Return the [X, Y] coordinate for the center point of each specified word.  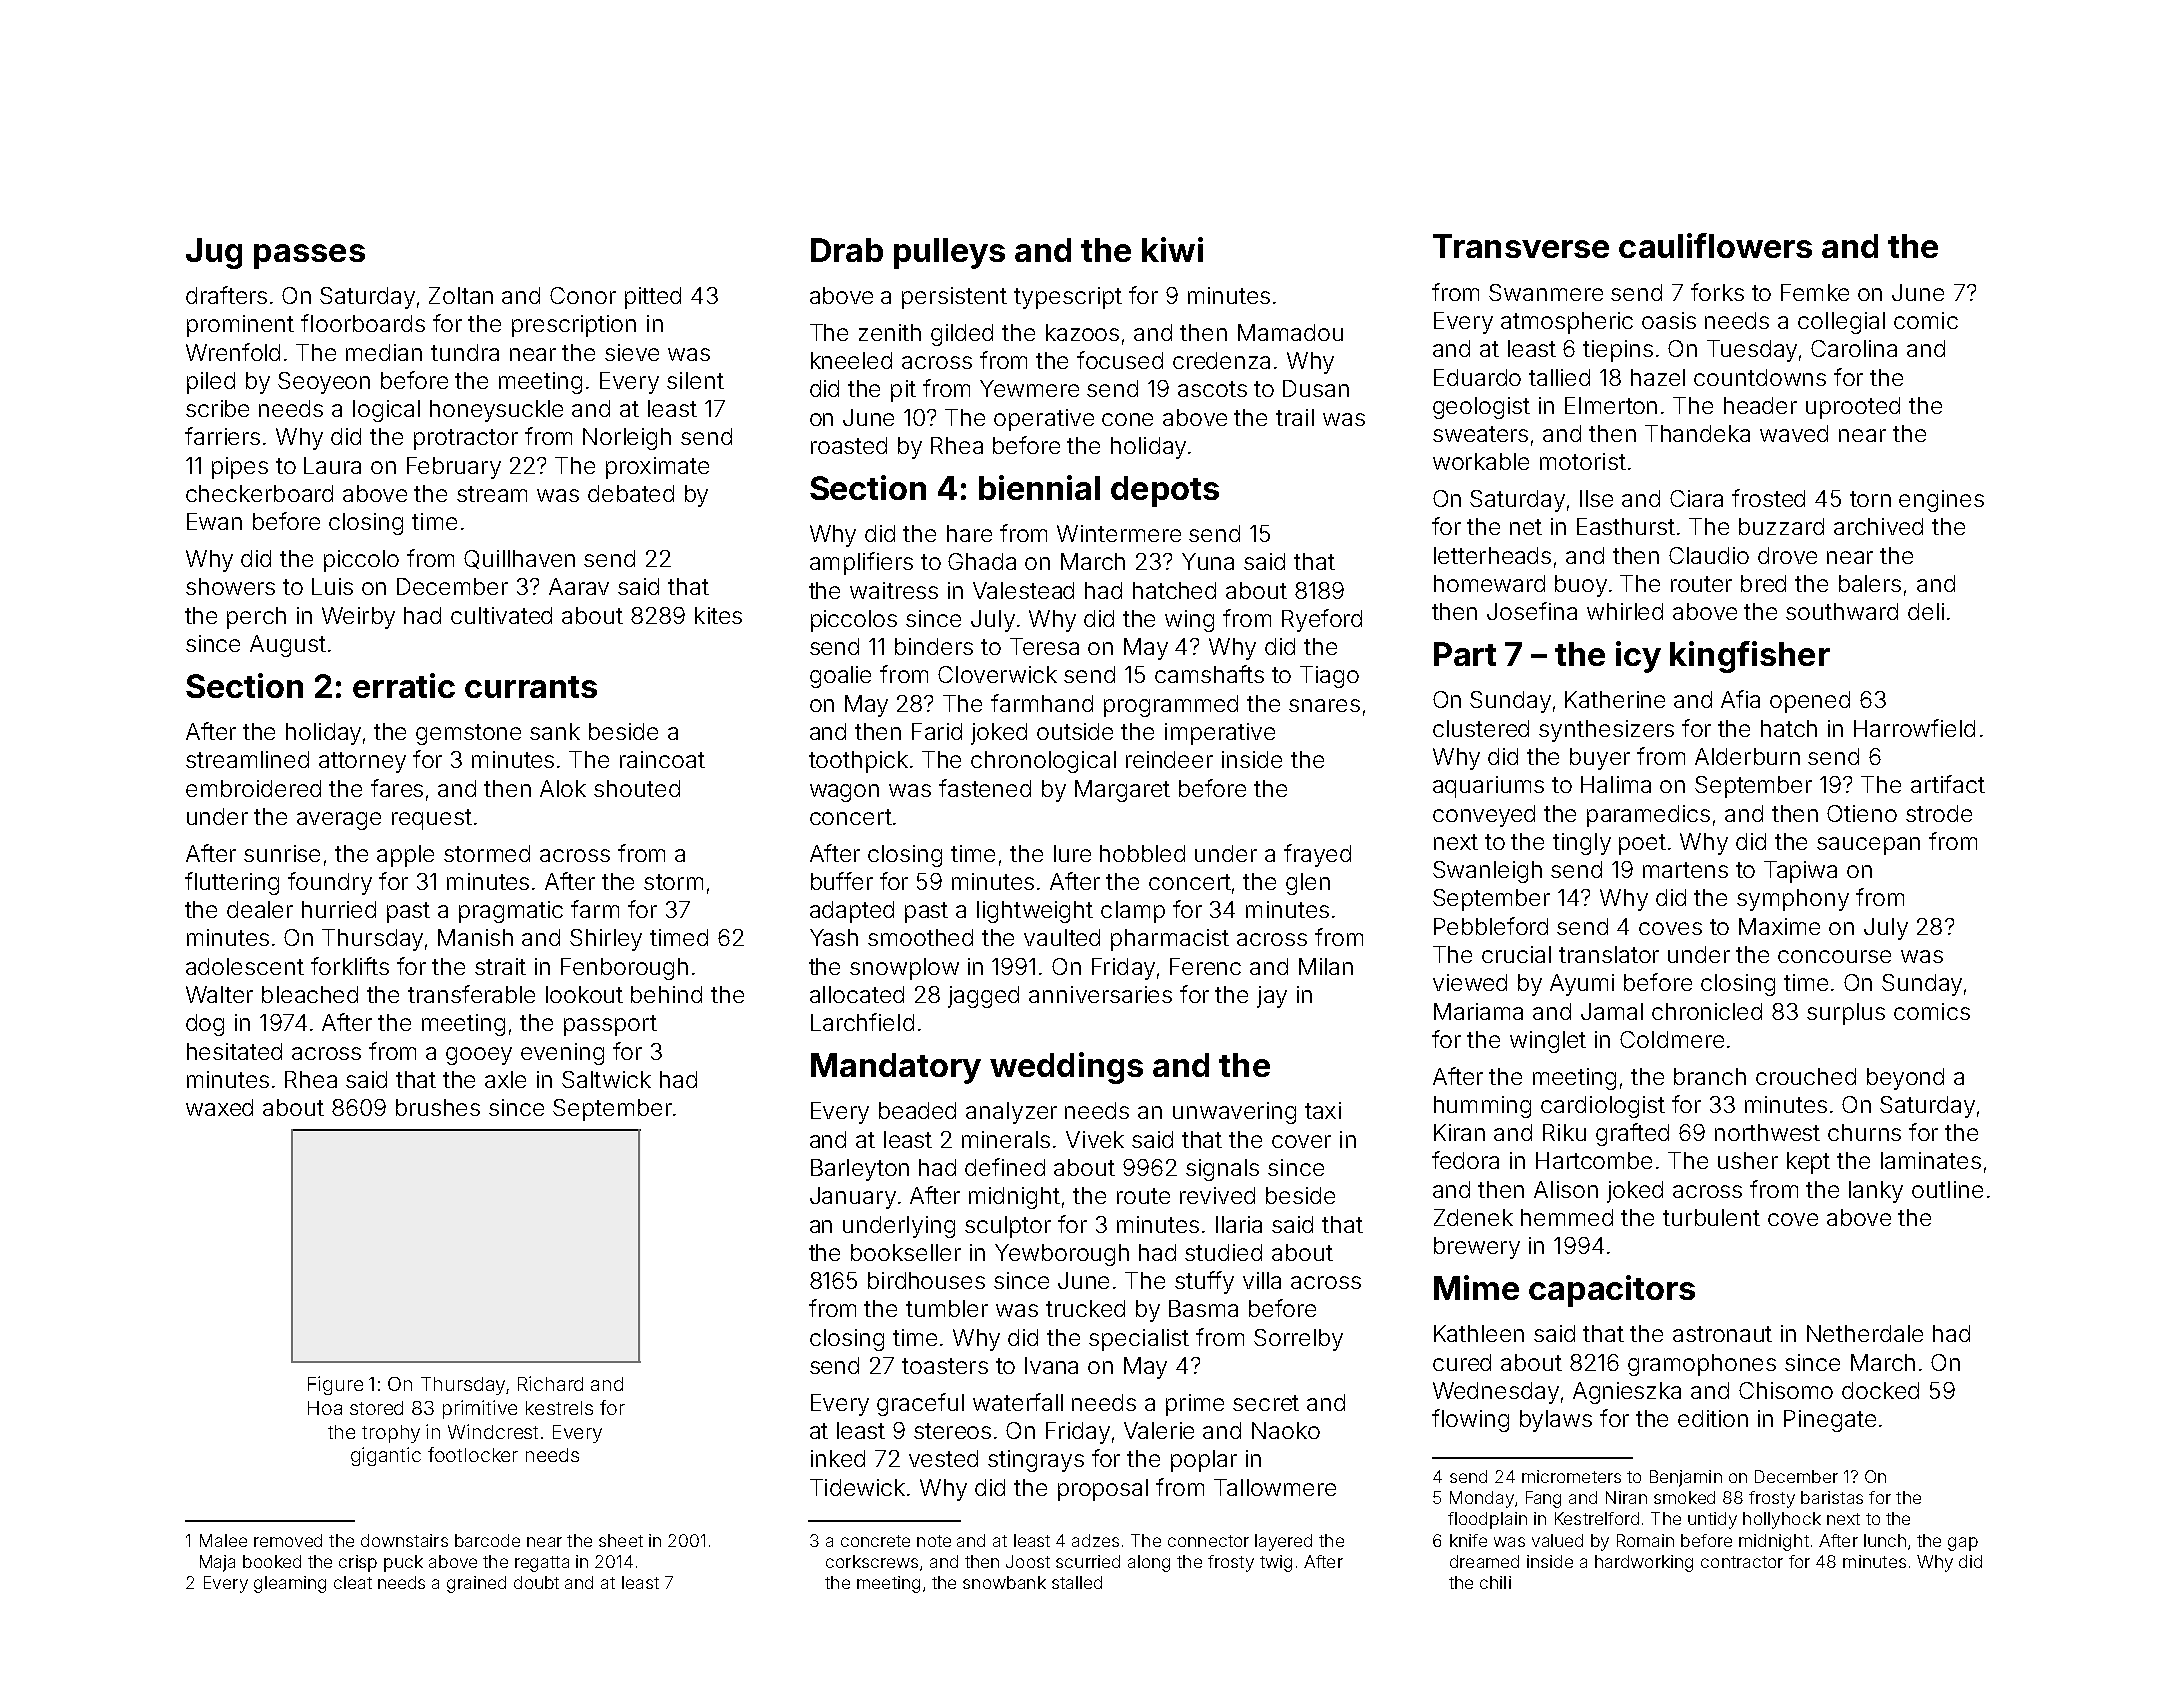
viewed [1470, 982]
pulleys [949, 253]
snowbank [1004, 1582]
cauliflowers [1715, 245]
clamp [1133, 912]
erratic [404, 685]
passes [309, 256]
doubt [536, 1582]
